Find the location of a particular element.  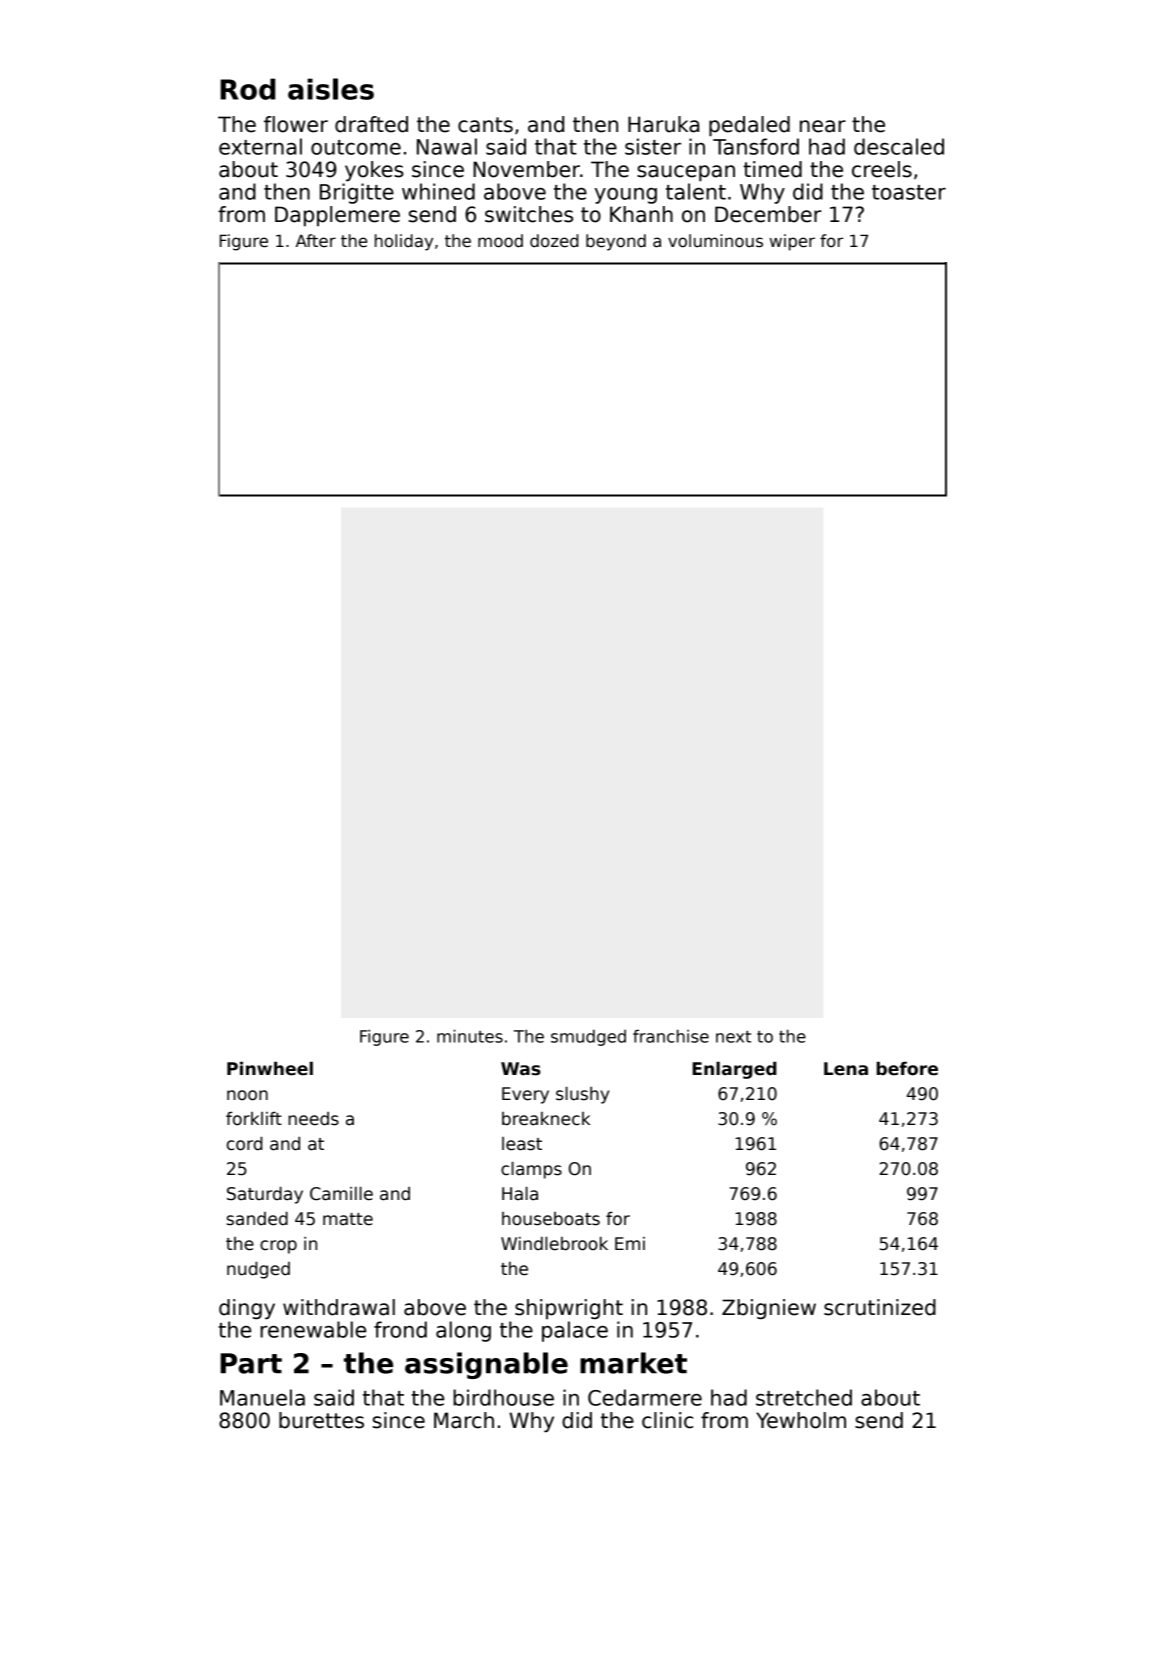

Lena is located at coordinates (846, 1069).
